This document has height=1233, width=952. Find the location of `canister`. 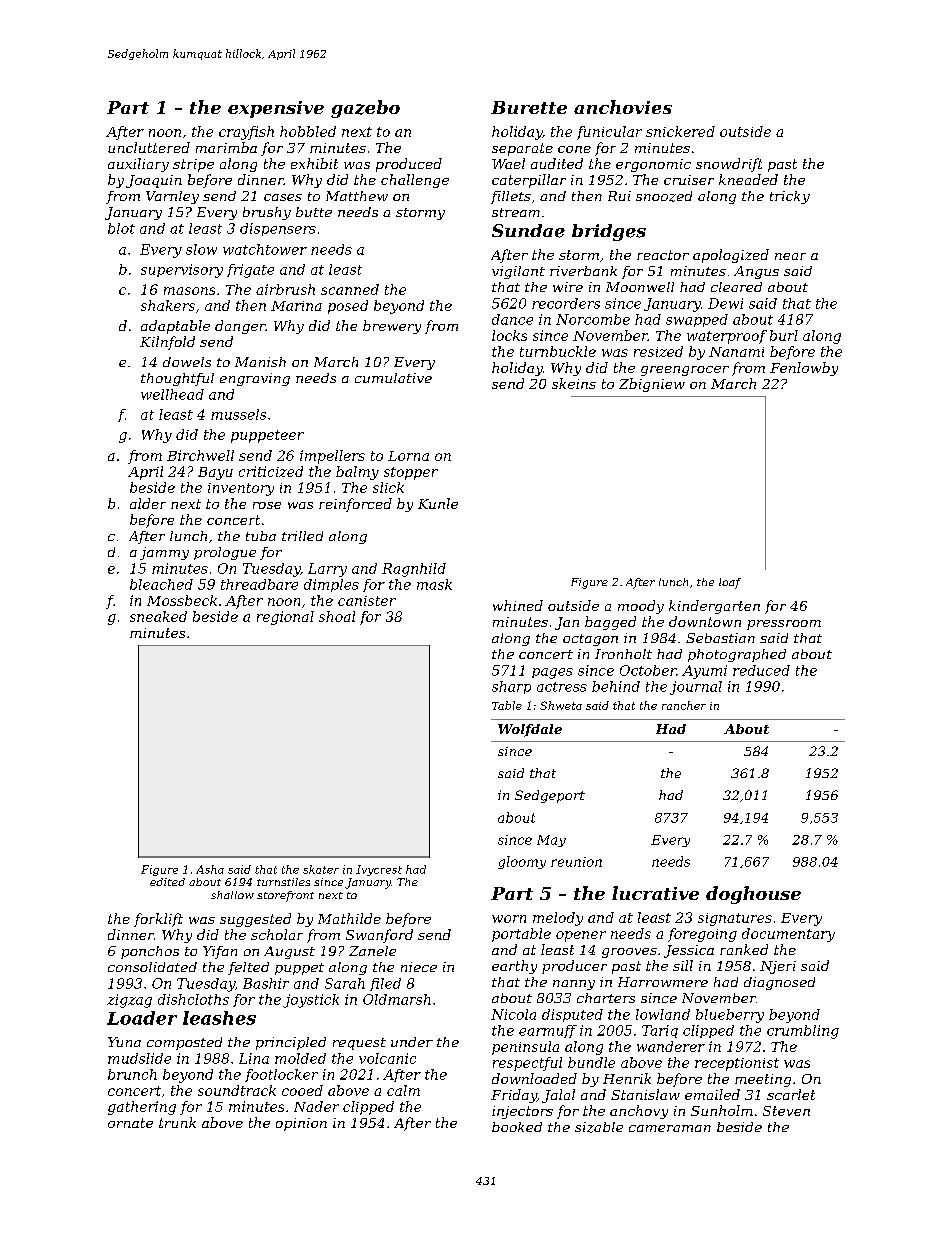

canister is located at coordinates (367, 601).
